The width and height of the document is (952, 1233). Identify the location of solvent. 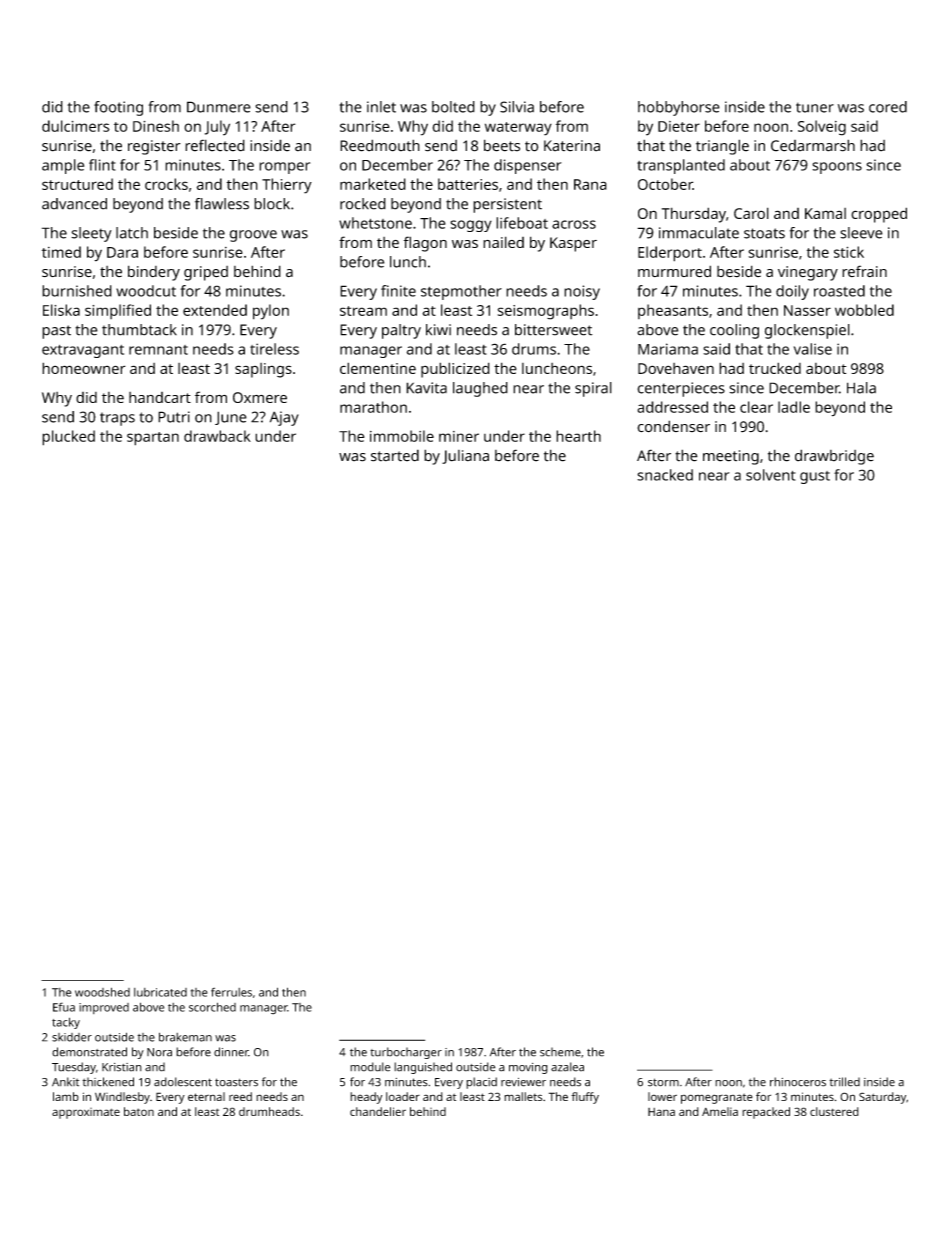
(771, 475).
